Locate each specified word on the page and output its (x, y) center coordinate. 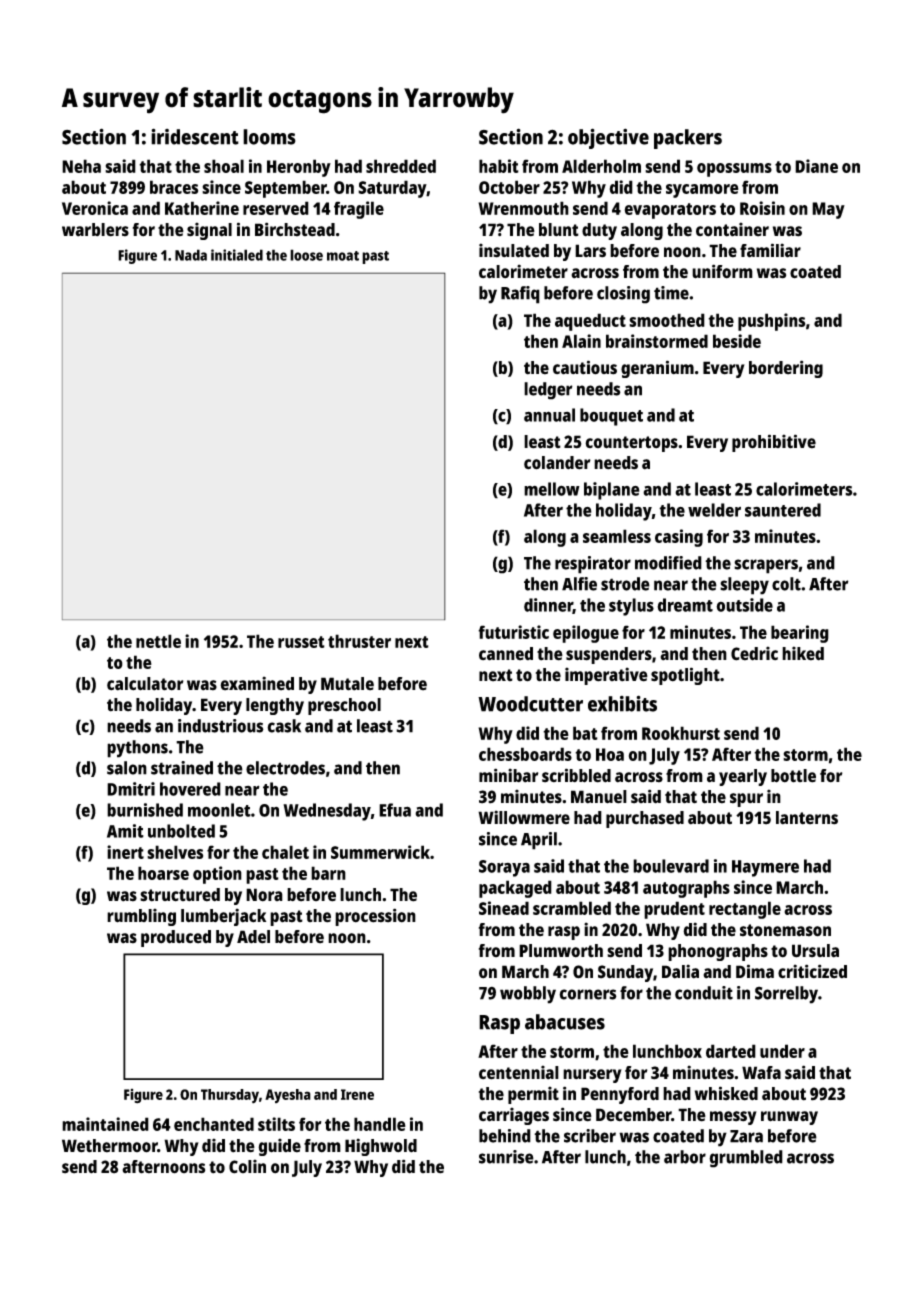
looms (269, 137)
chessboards (525, 754)
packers (688, 139)
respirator (593, 565)
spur (746, 800)
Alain (581, 341)
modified (668, 563)
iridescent (195, 136)
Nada (191, 255)
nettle (158, 641)
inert (125, 852)
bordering (786, 369)
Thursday (230, 1096)
